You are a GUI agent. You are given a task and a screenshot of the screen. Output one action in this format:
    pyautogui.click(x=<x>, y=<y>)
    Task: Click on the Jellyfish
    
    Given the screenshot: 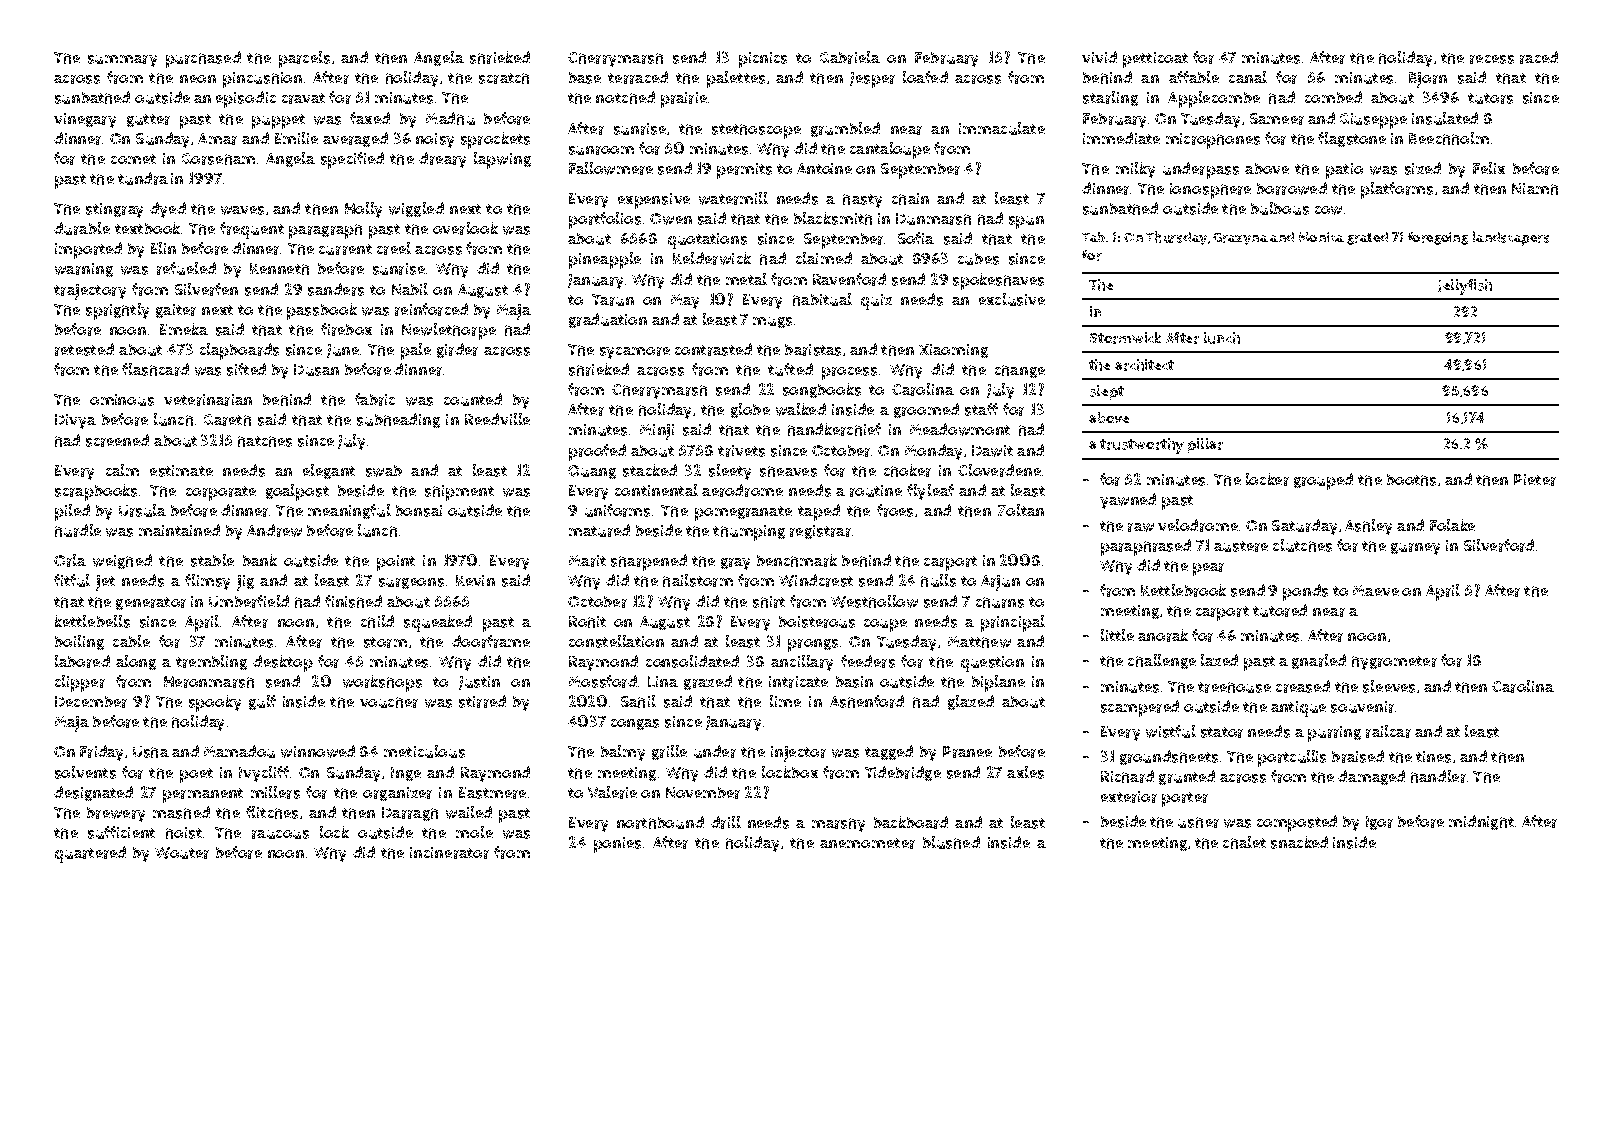 What is the action you would take?
    pyautogui.click(x=1465, y=287)
